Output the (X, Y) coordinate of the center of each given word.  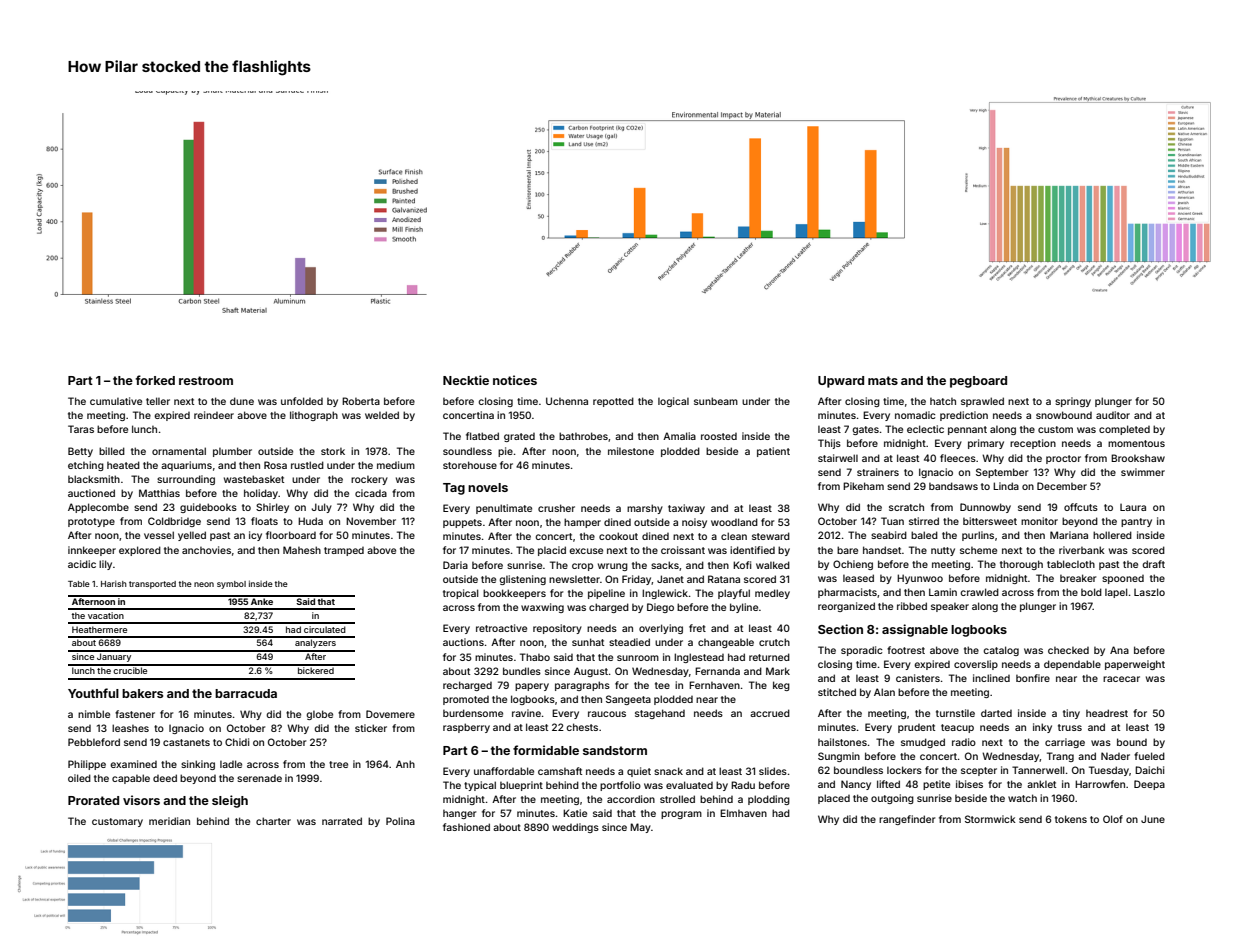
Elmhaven (743, 813)
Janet (670, 579)
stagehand (660, 714)
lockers (904, 770)
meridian (169, 821)
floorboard (291, 535)
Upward (841, 382)
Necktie (466, 380)
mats (883, 380)
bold (1091, 592)
